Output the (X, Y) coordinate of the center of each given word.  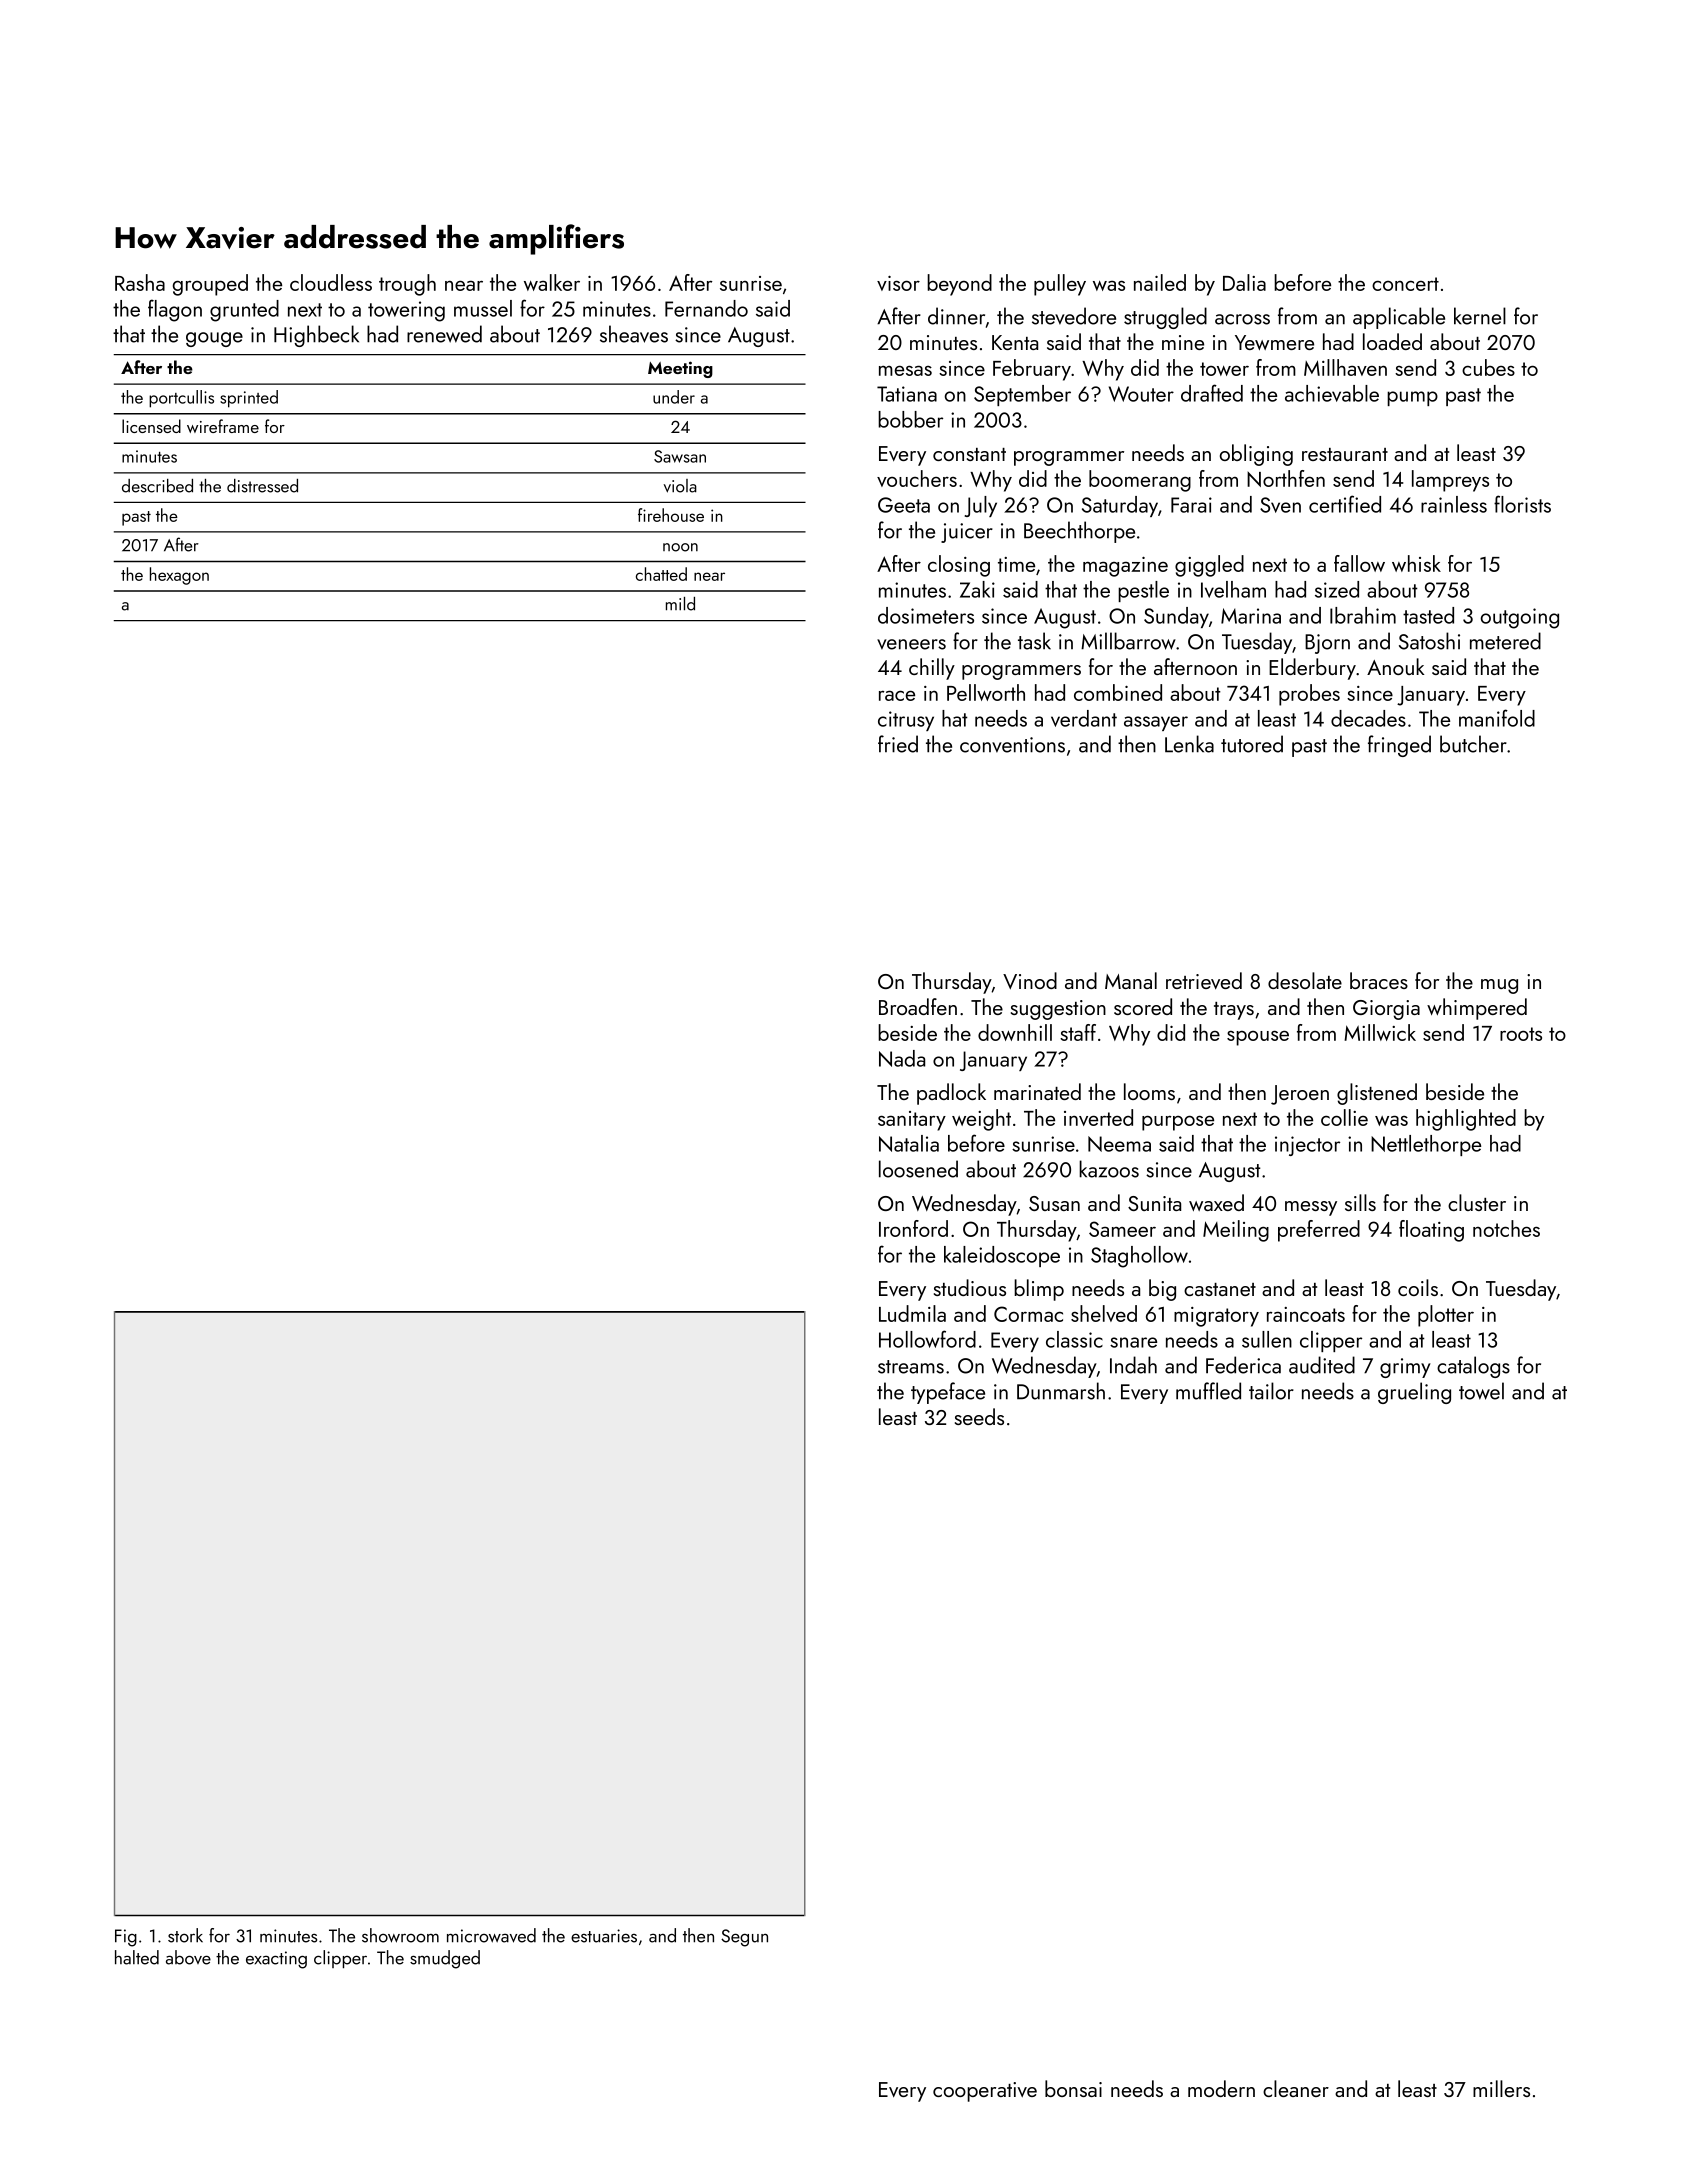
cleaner (1296, 2088)
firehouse (671, 515)
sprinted (249, 399)
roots (1521, 1034)
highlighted (1466, 1120)
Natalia (909, 1143)
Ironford (913, 1228)
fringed (1399, 746)
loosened (918, 1169)
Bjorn (1327, 644)
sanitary (912, 1121)
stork (185, 1935)
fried (898, 744)
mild (680, 604)
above (188, 1957)
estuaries (604, 1936)
